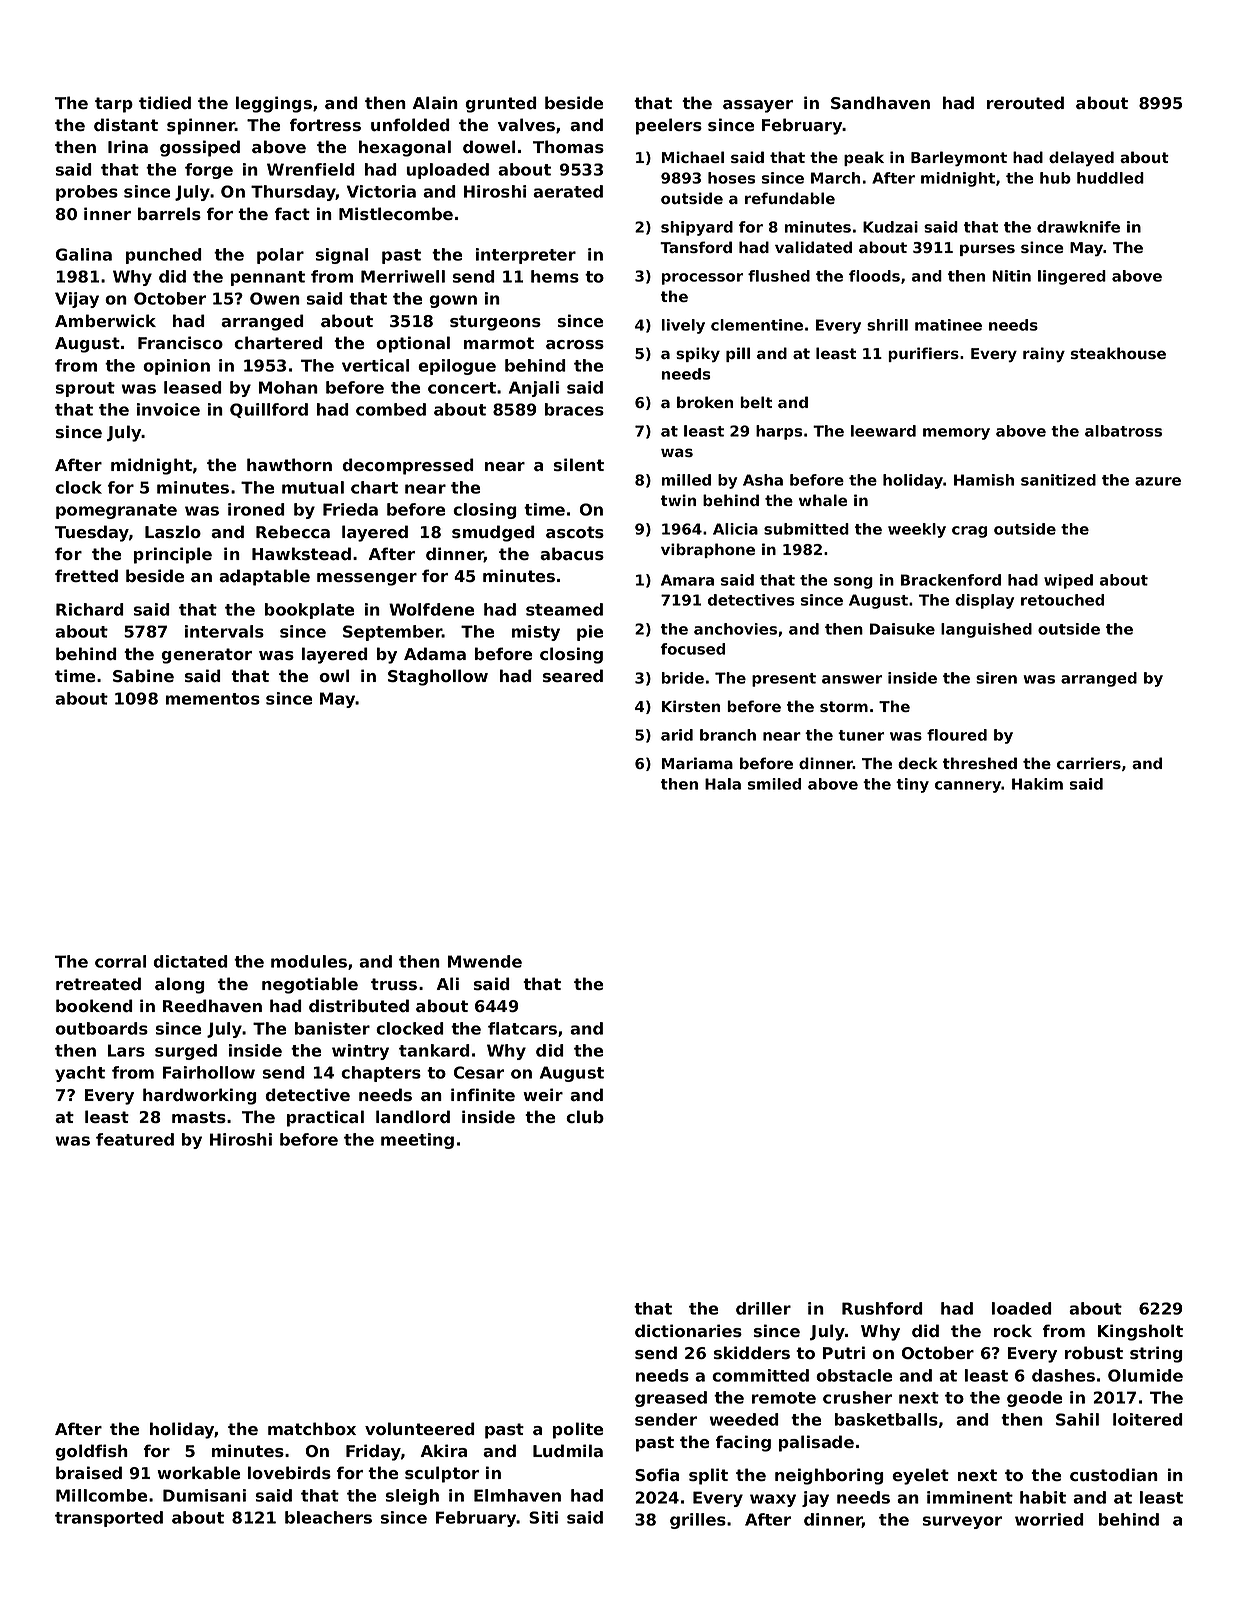  Describe the element at coordinates (381, 191) in the document. I see `Victoria` at that location.
